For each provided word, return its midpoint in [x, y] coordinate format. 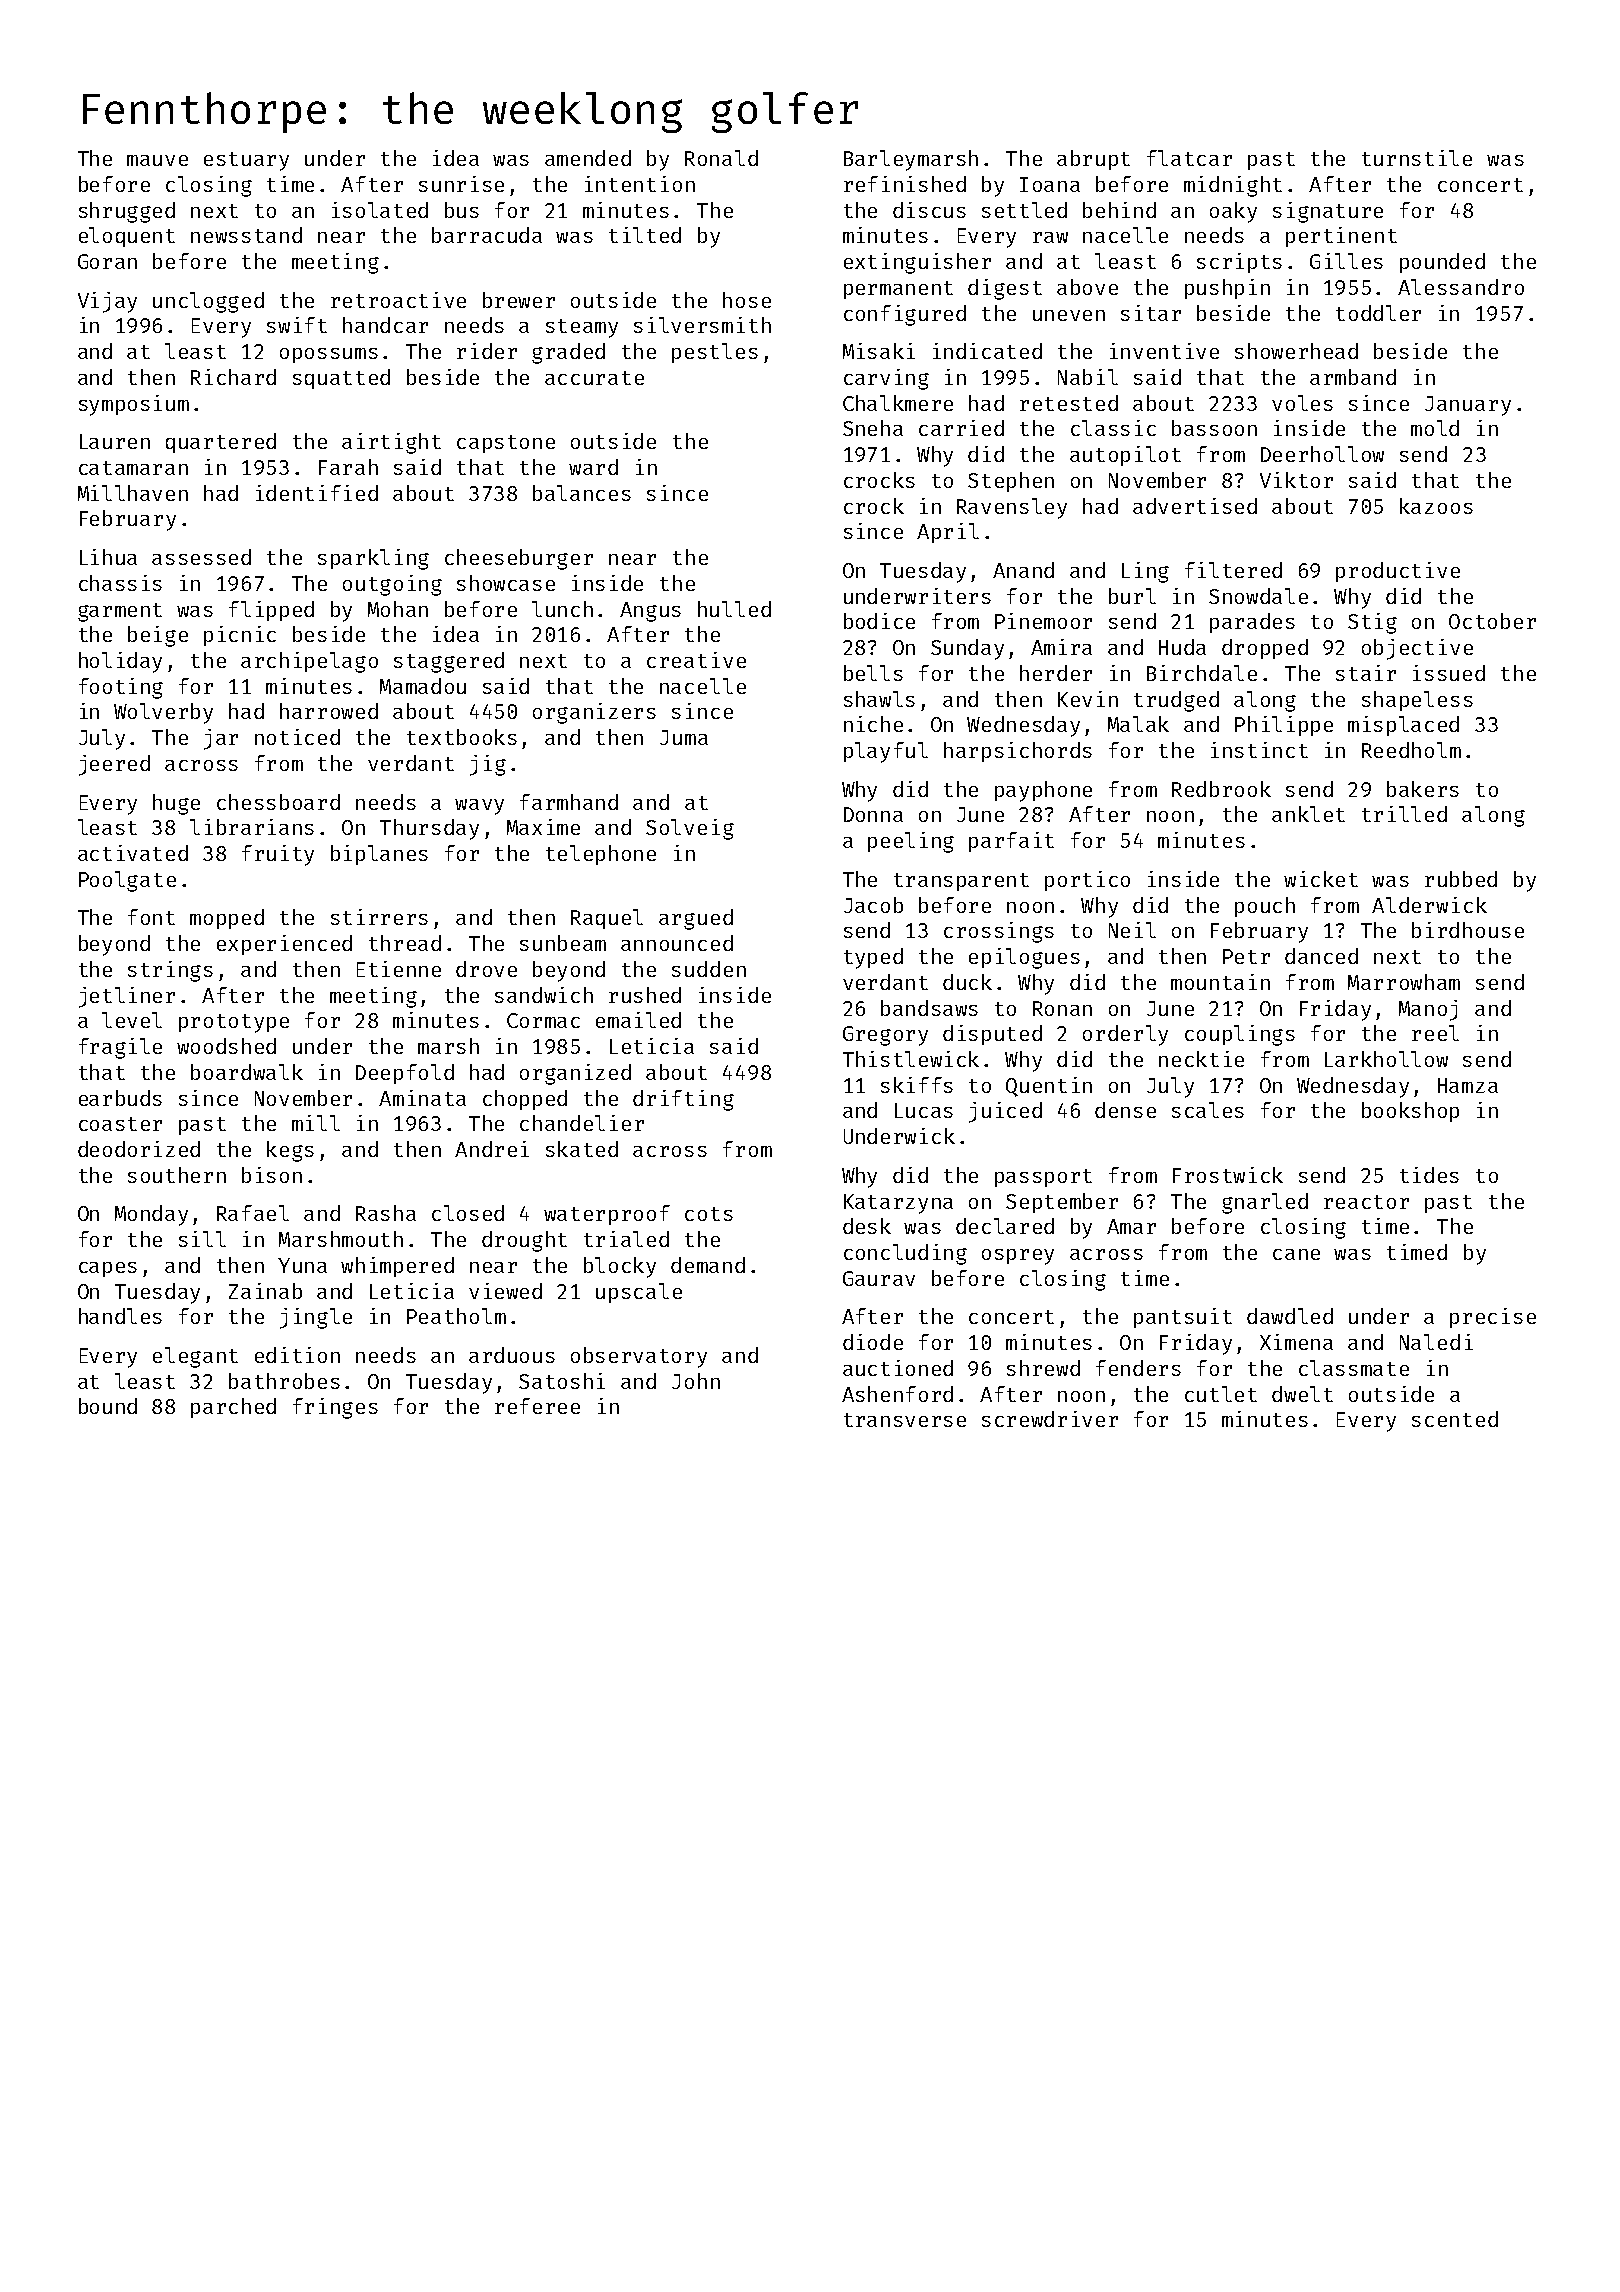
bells [873, 673]
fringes [335, 1408]
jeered [114, 765]
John [696, 1381]
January [1468, 406]
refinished [905, 184]
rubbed [1461, 879]
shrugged [127, 212]
